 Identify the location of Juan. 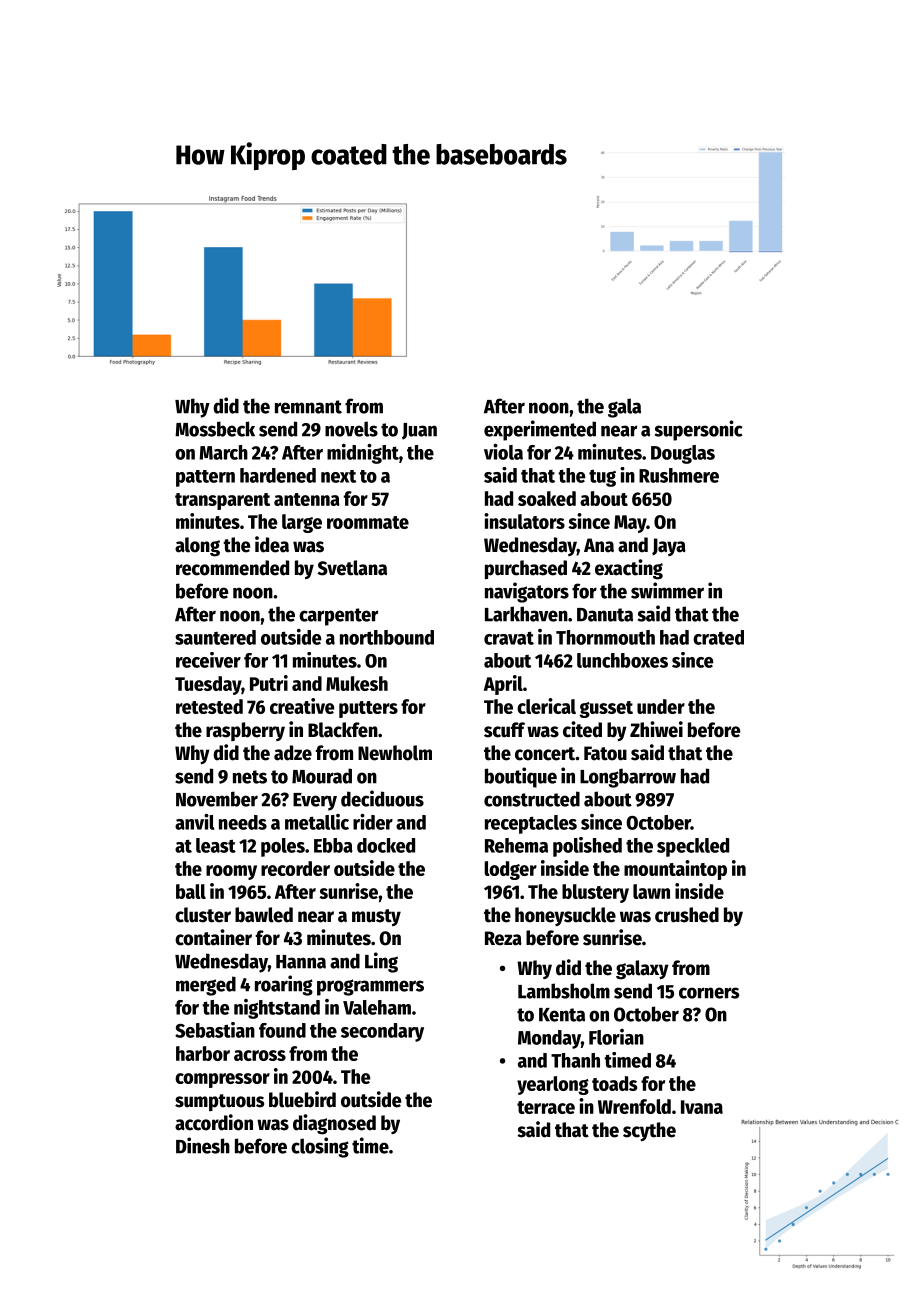
(419, 431).
